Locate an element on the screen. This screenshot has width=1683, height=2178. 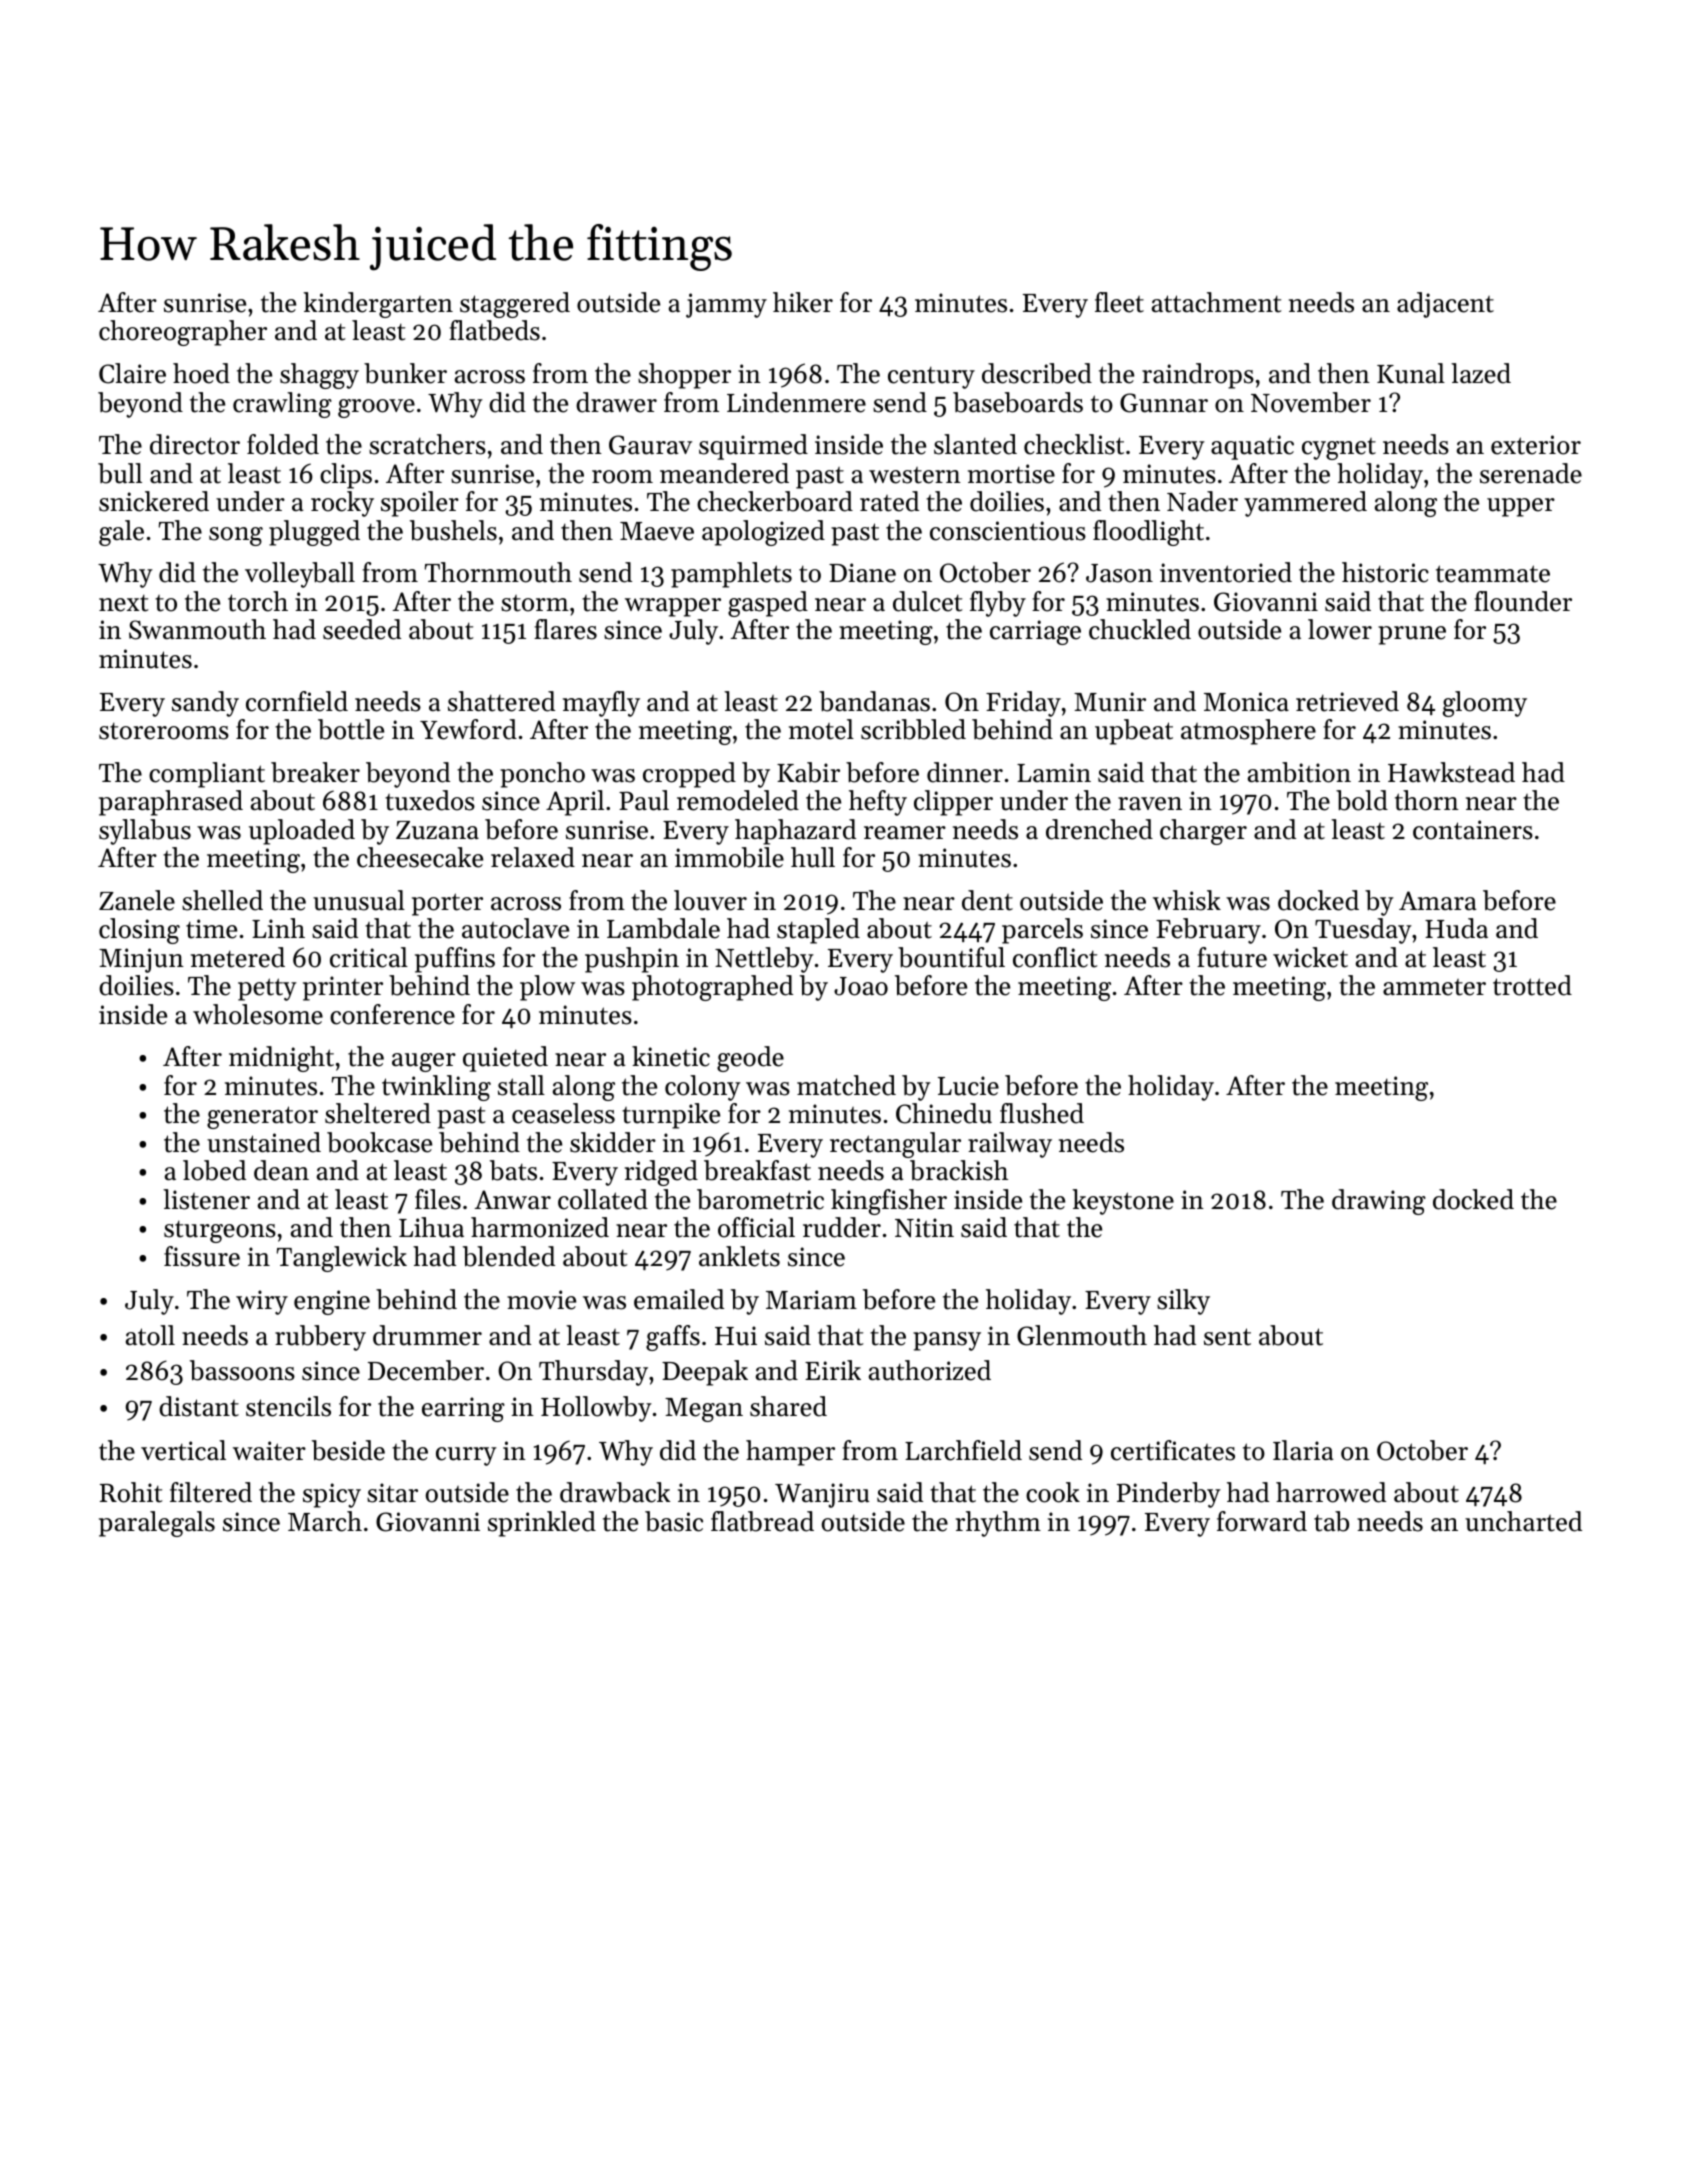
paralegals is located at coordinates (157, 1524).
